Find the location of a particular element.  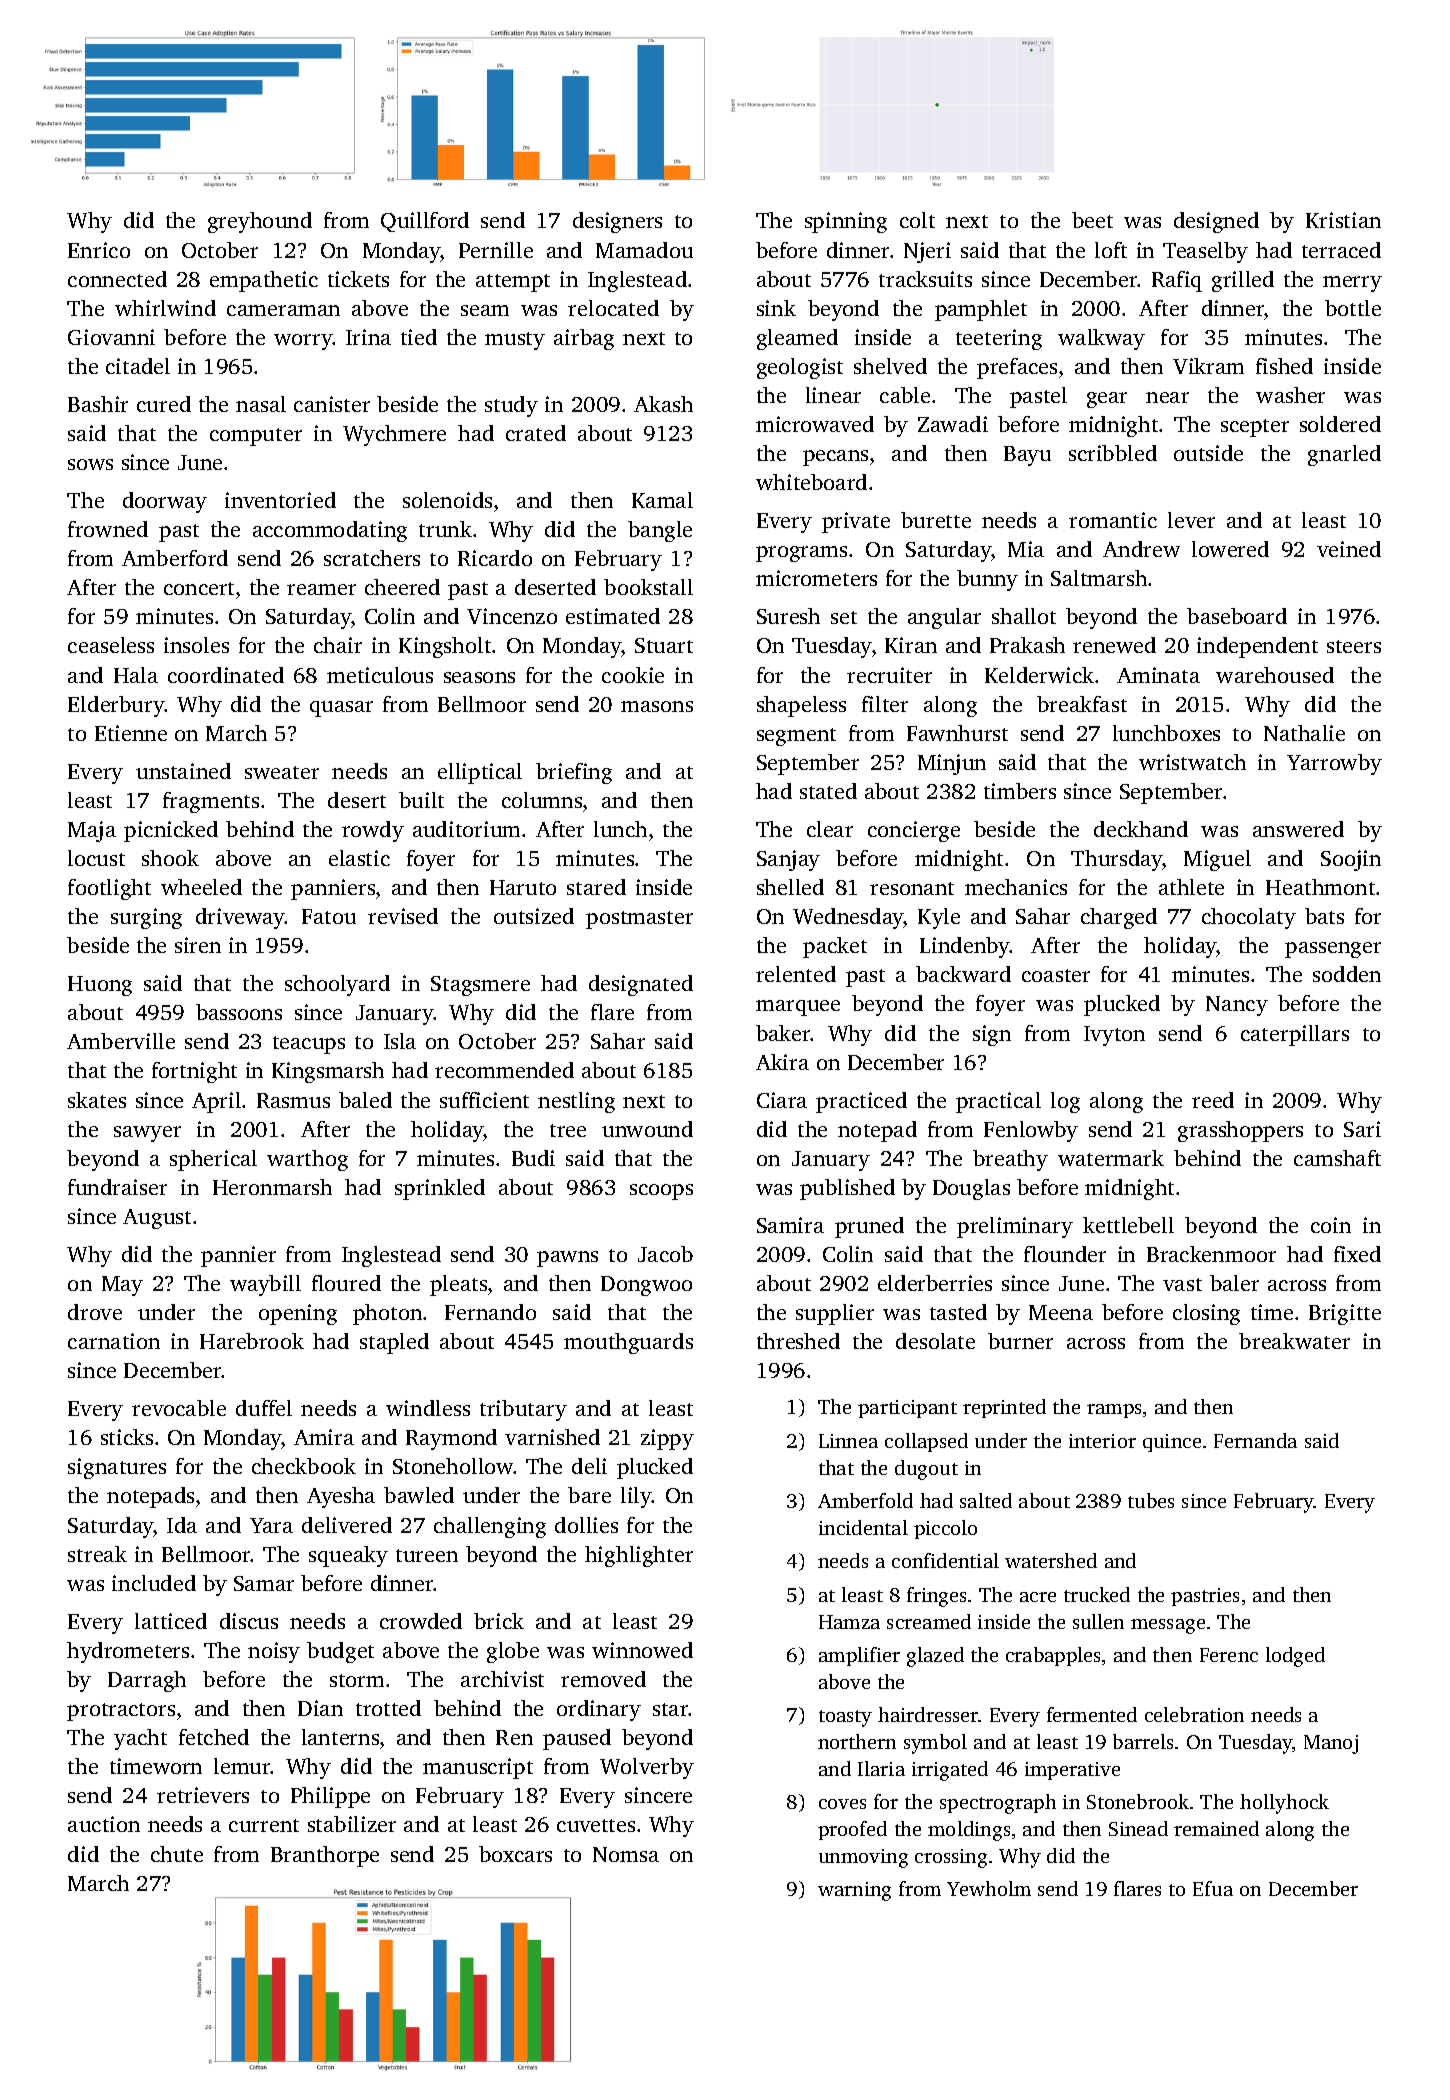

Nathalie is located at coordinates (1304, 733).
